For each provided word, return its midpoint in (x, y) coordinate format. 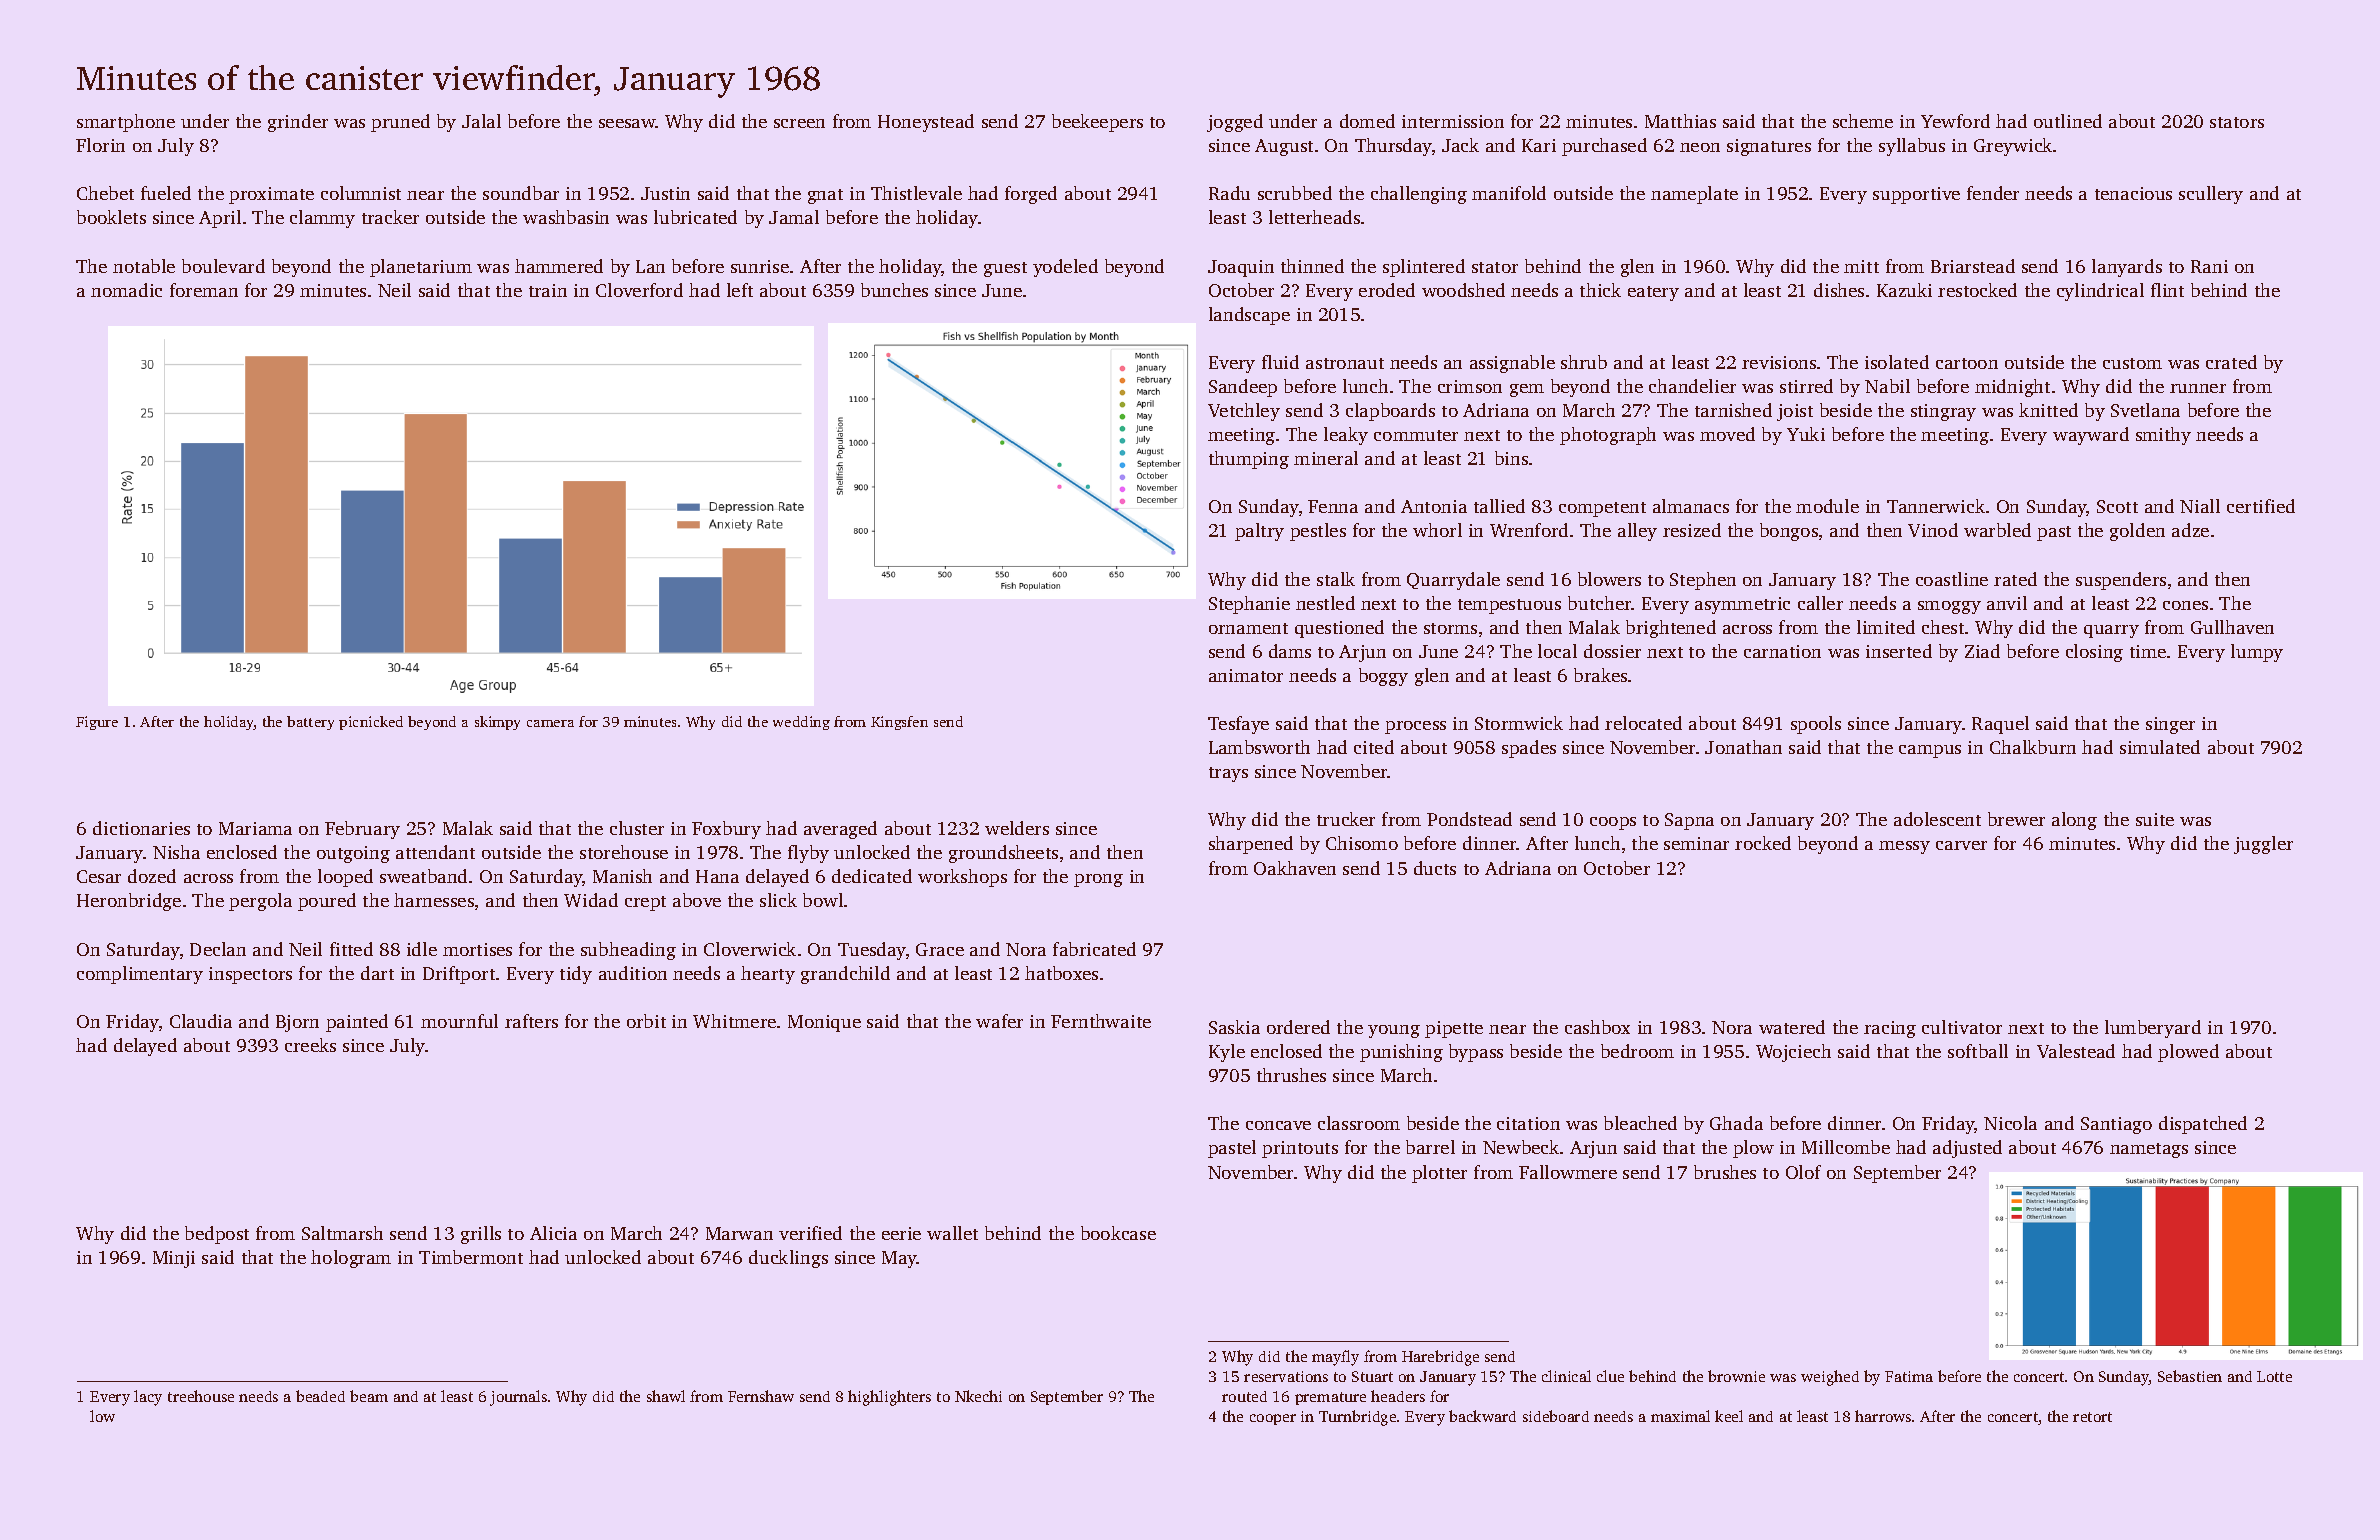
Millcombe (1846, 1147)
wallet (952, 1233)
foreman (204, 290)
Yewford (1955, 121)
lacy (148, 1398)
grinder (298, 123)
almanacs (1691, 506)
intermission (1453, 121)
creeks (310, 1045)
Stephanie (1249, 605)
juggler (2263, 845)
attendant (435, 852)
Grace (940, 949)
